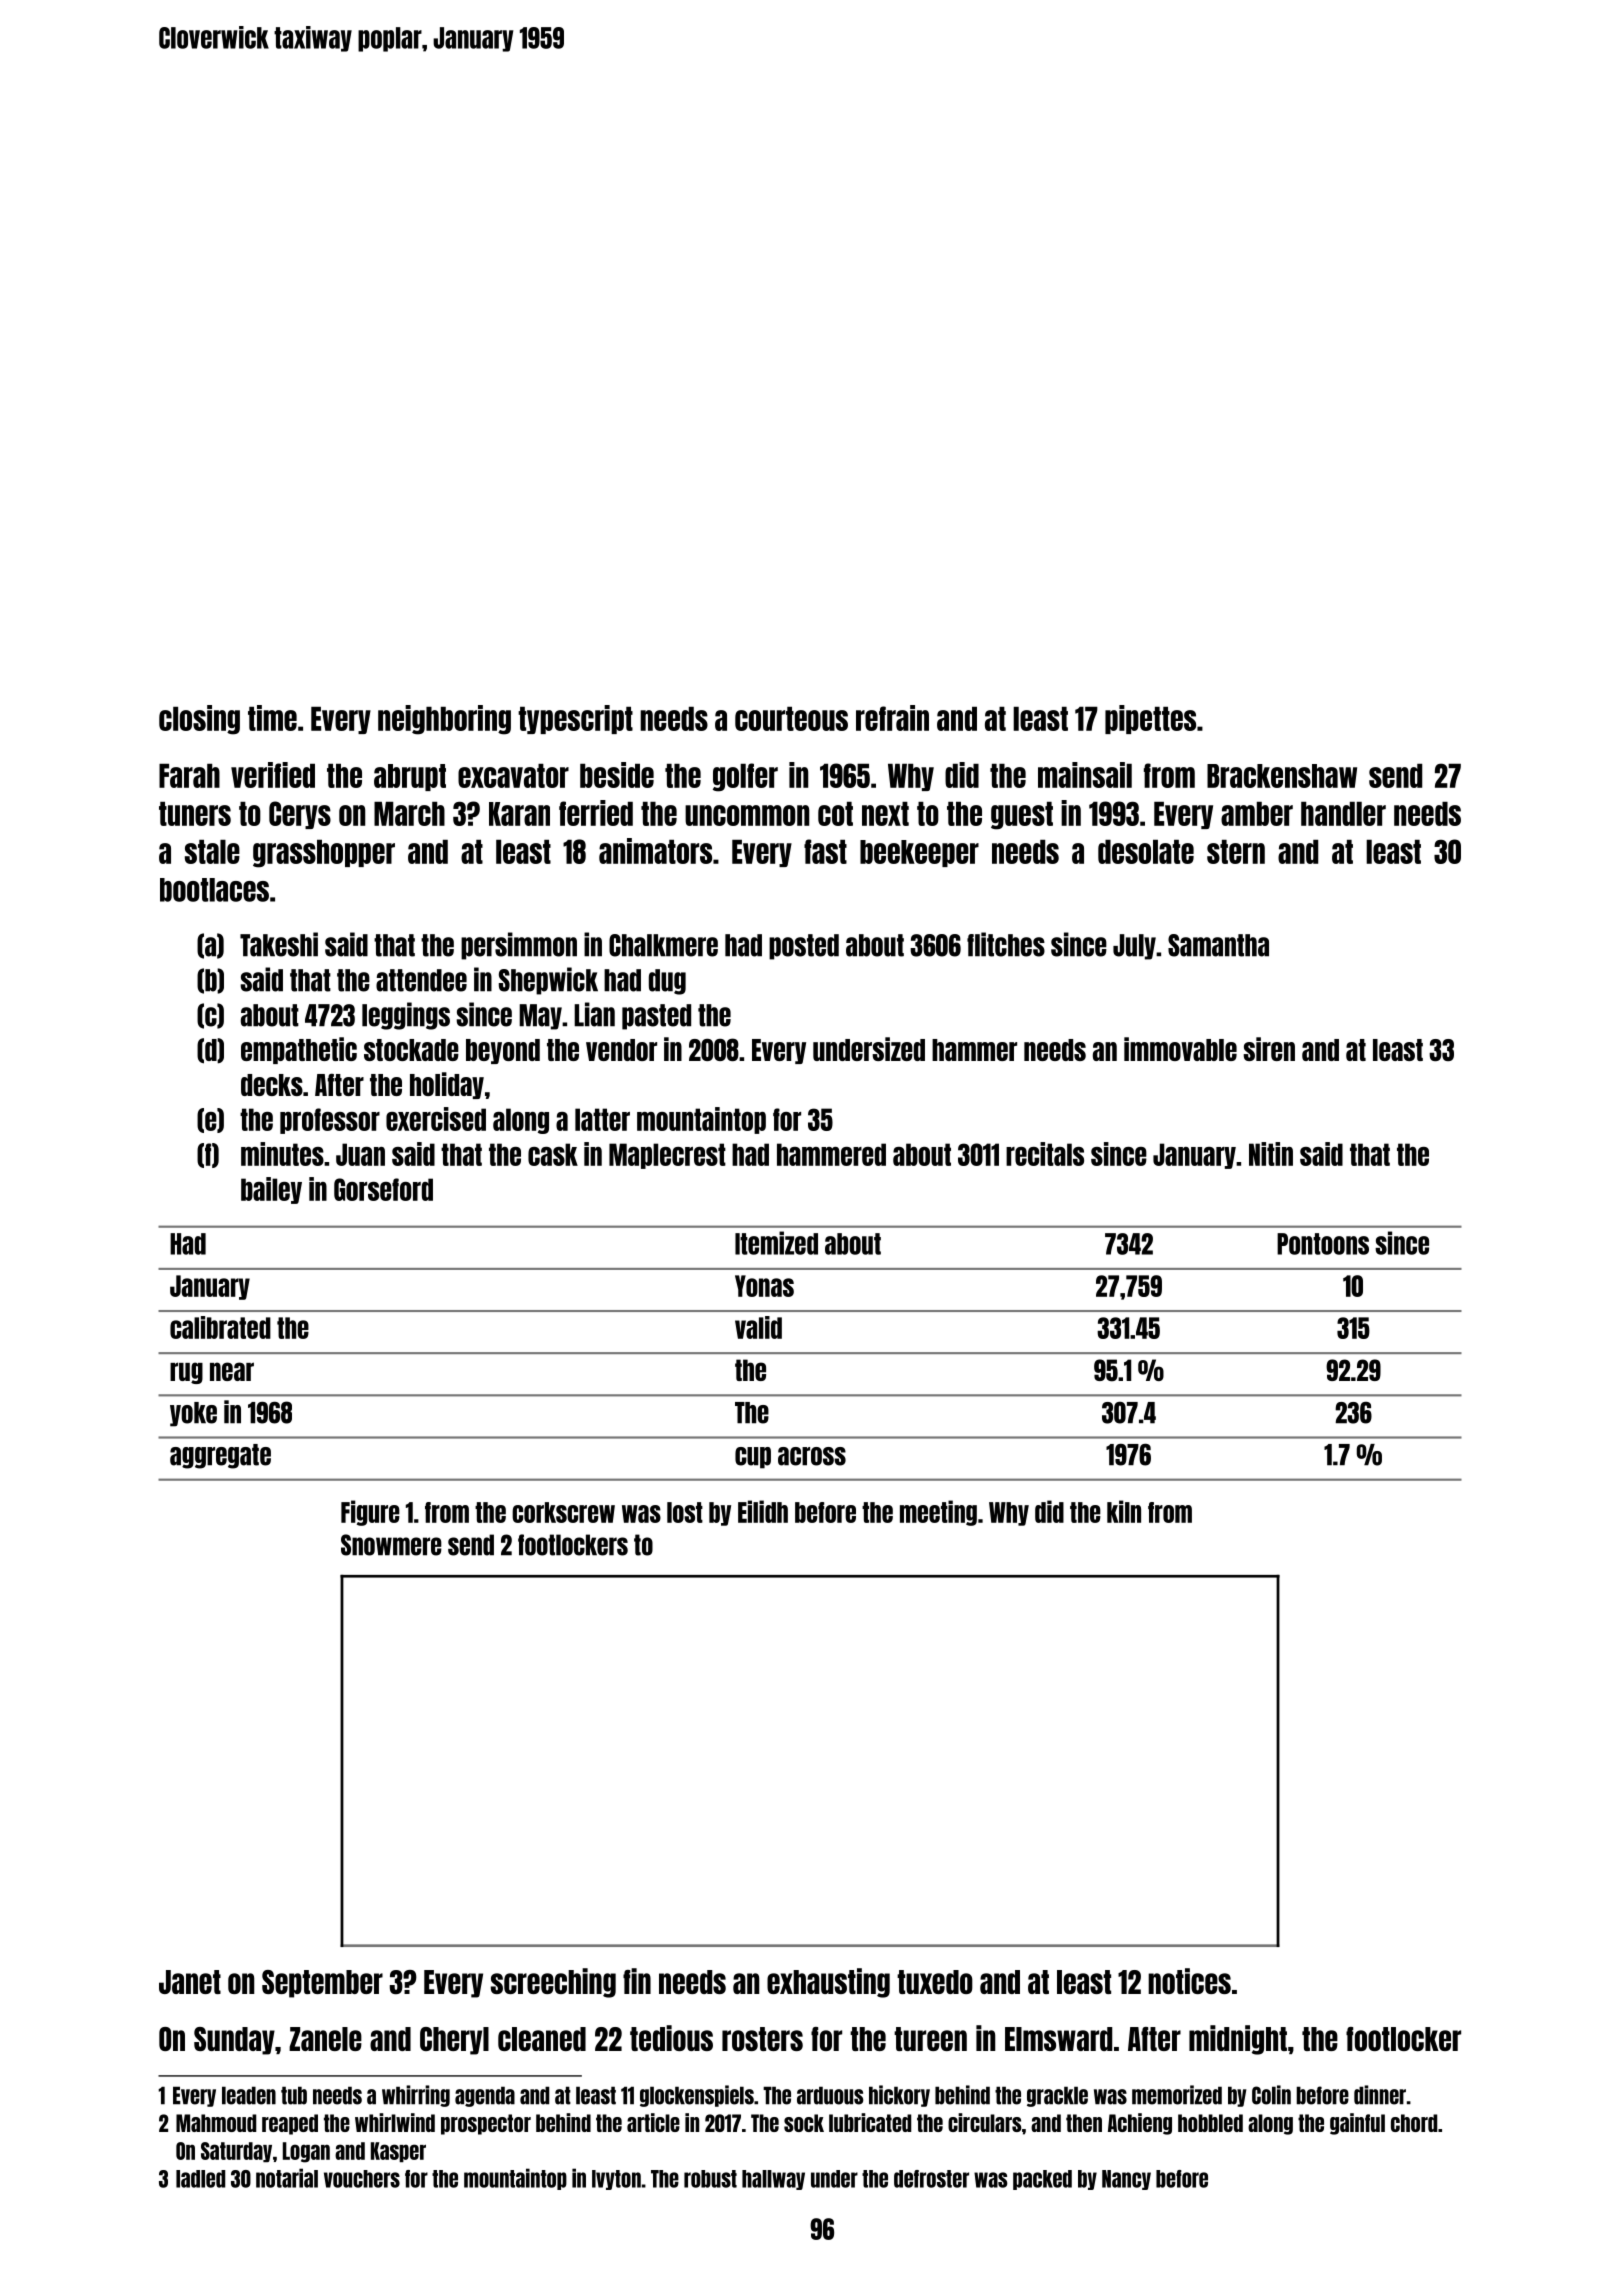 This screenshot has width=1620, height=2292. What do you see at coordinates (1146, 852) in the screenshot?
I see `desolate` at bounding box center [1146, 852].
